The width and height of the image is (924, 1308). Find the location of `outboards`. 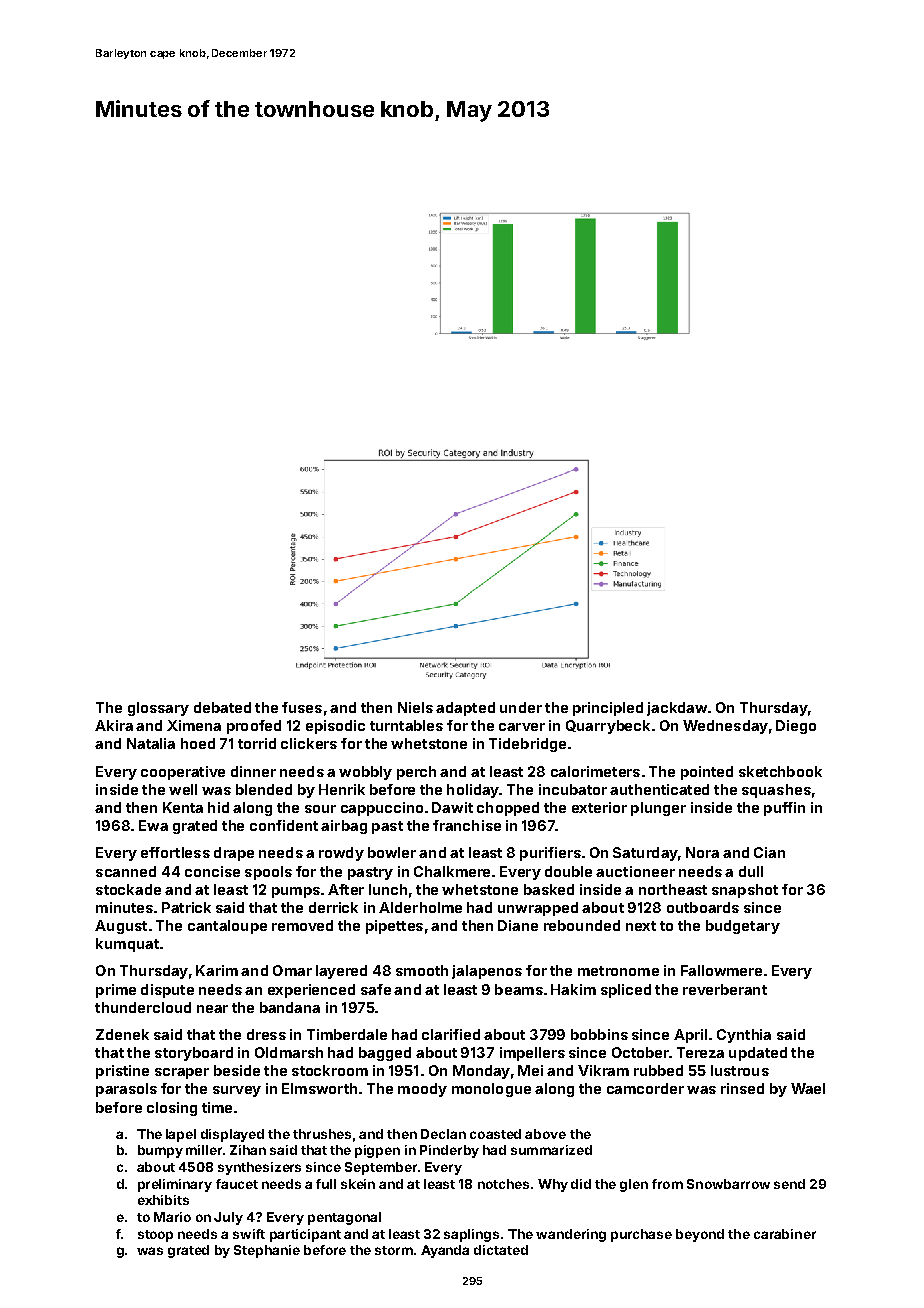

outboards is located at coordinates (703, 907).
